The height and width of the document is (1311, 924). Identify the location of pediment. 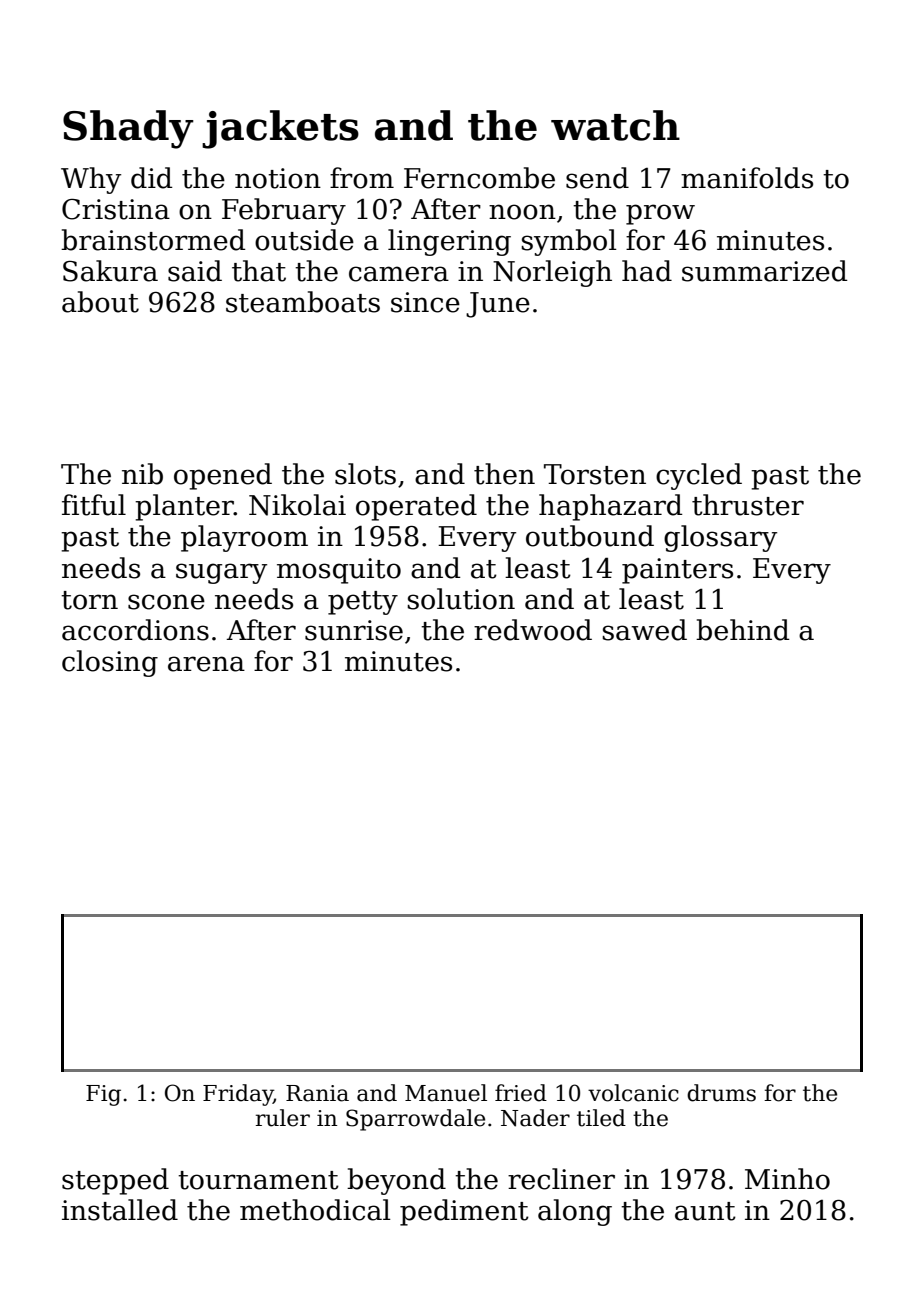
(464, 1212).
